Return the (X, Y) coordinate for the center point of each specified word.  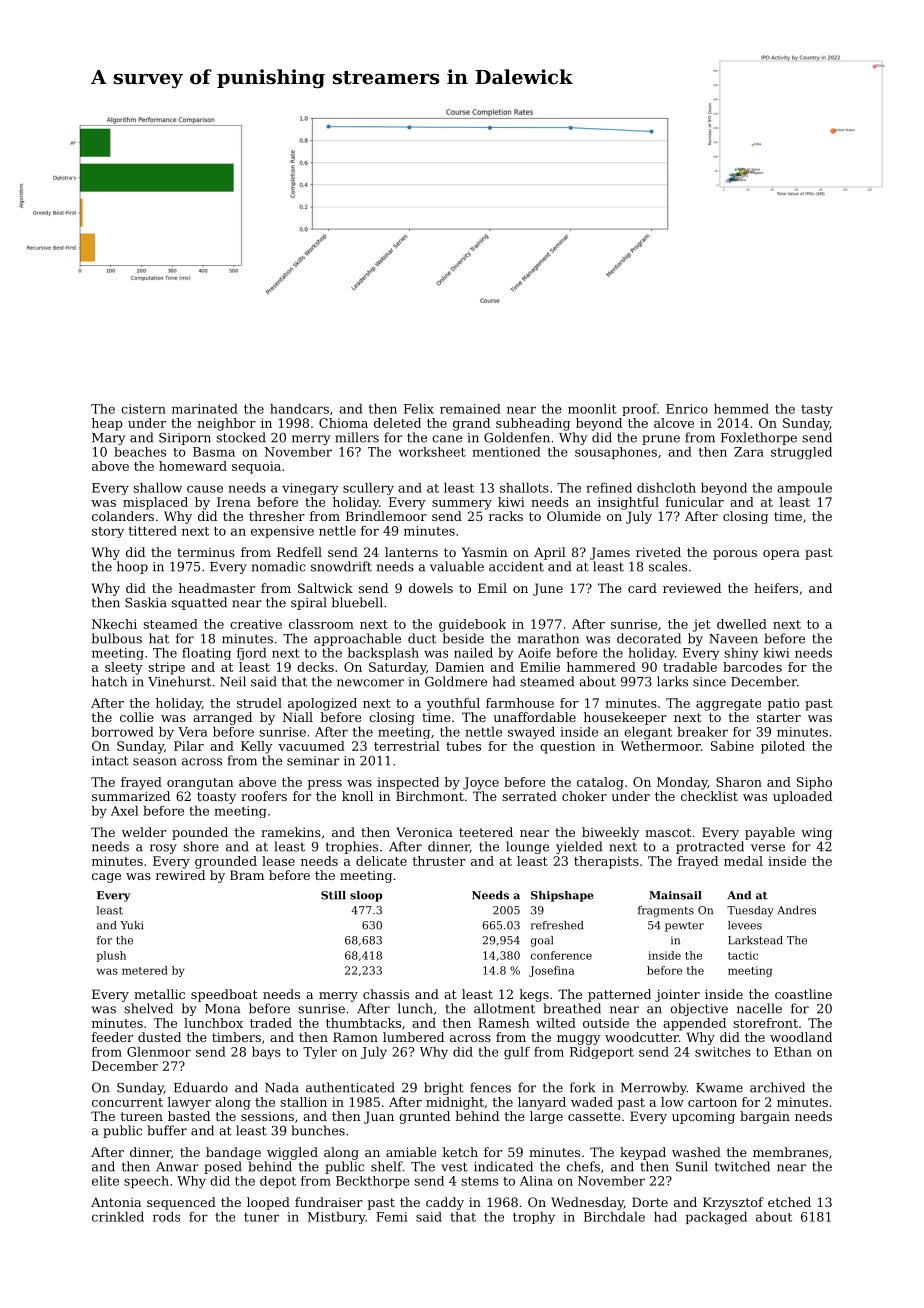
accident (516, 566)
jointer (677, 995)
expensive (282, 532)
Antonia (116, 1202)
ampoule (804, 489)
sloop (366, 896)
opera (781, 555)
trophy (534, 1218)
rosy (163, 849)
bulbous (117, 638)
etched (789, 1202)
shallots (524, 488)
